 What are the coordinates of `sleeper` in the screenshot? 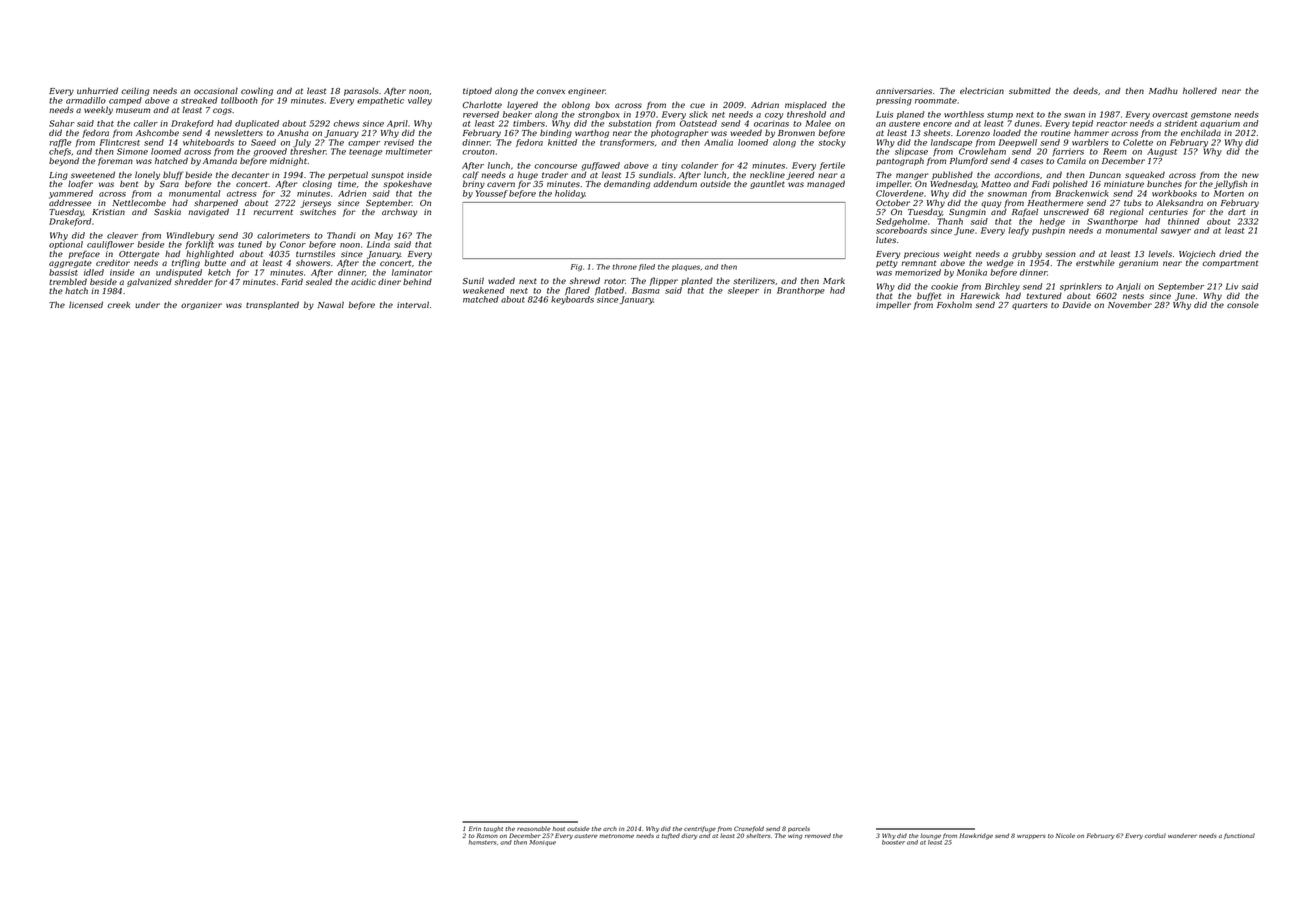 It's located at (743, 291).
